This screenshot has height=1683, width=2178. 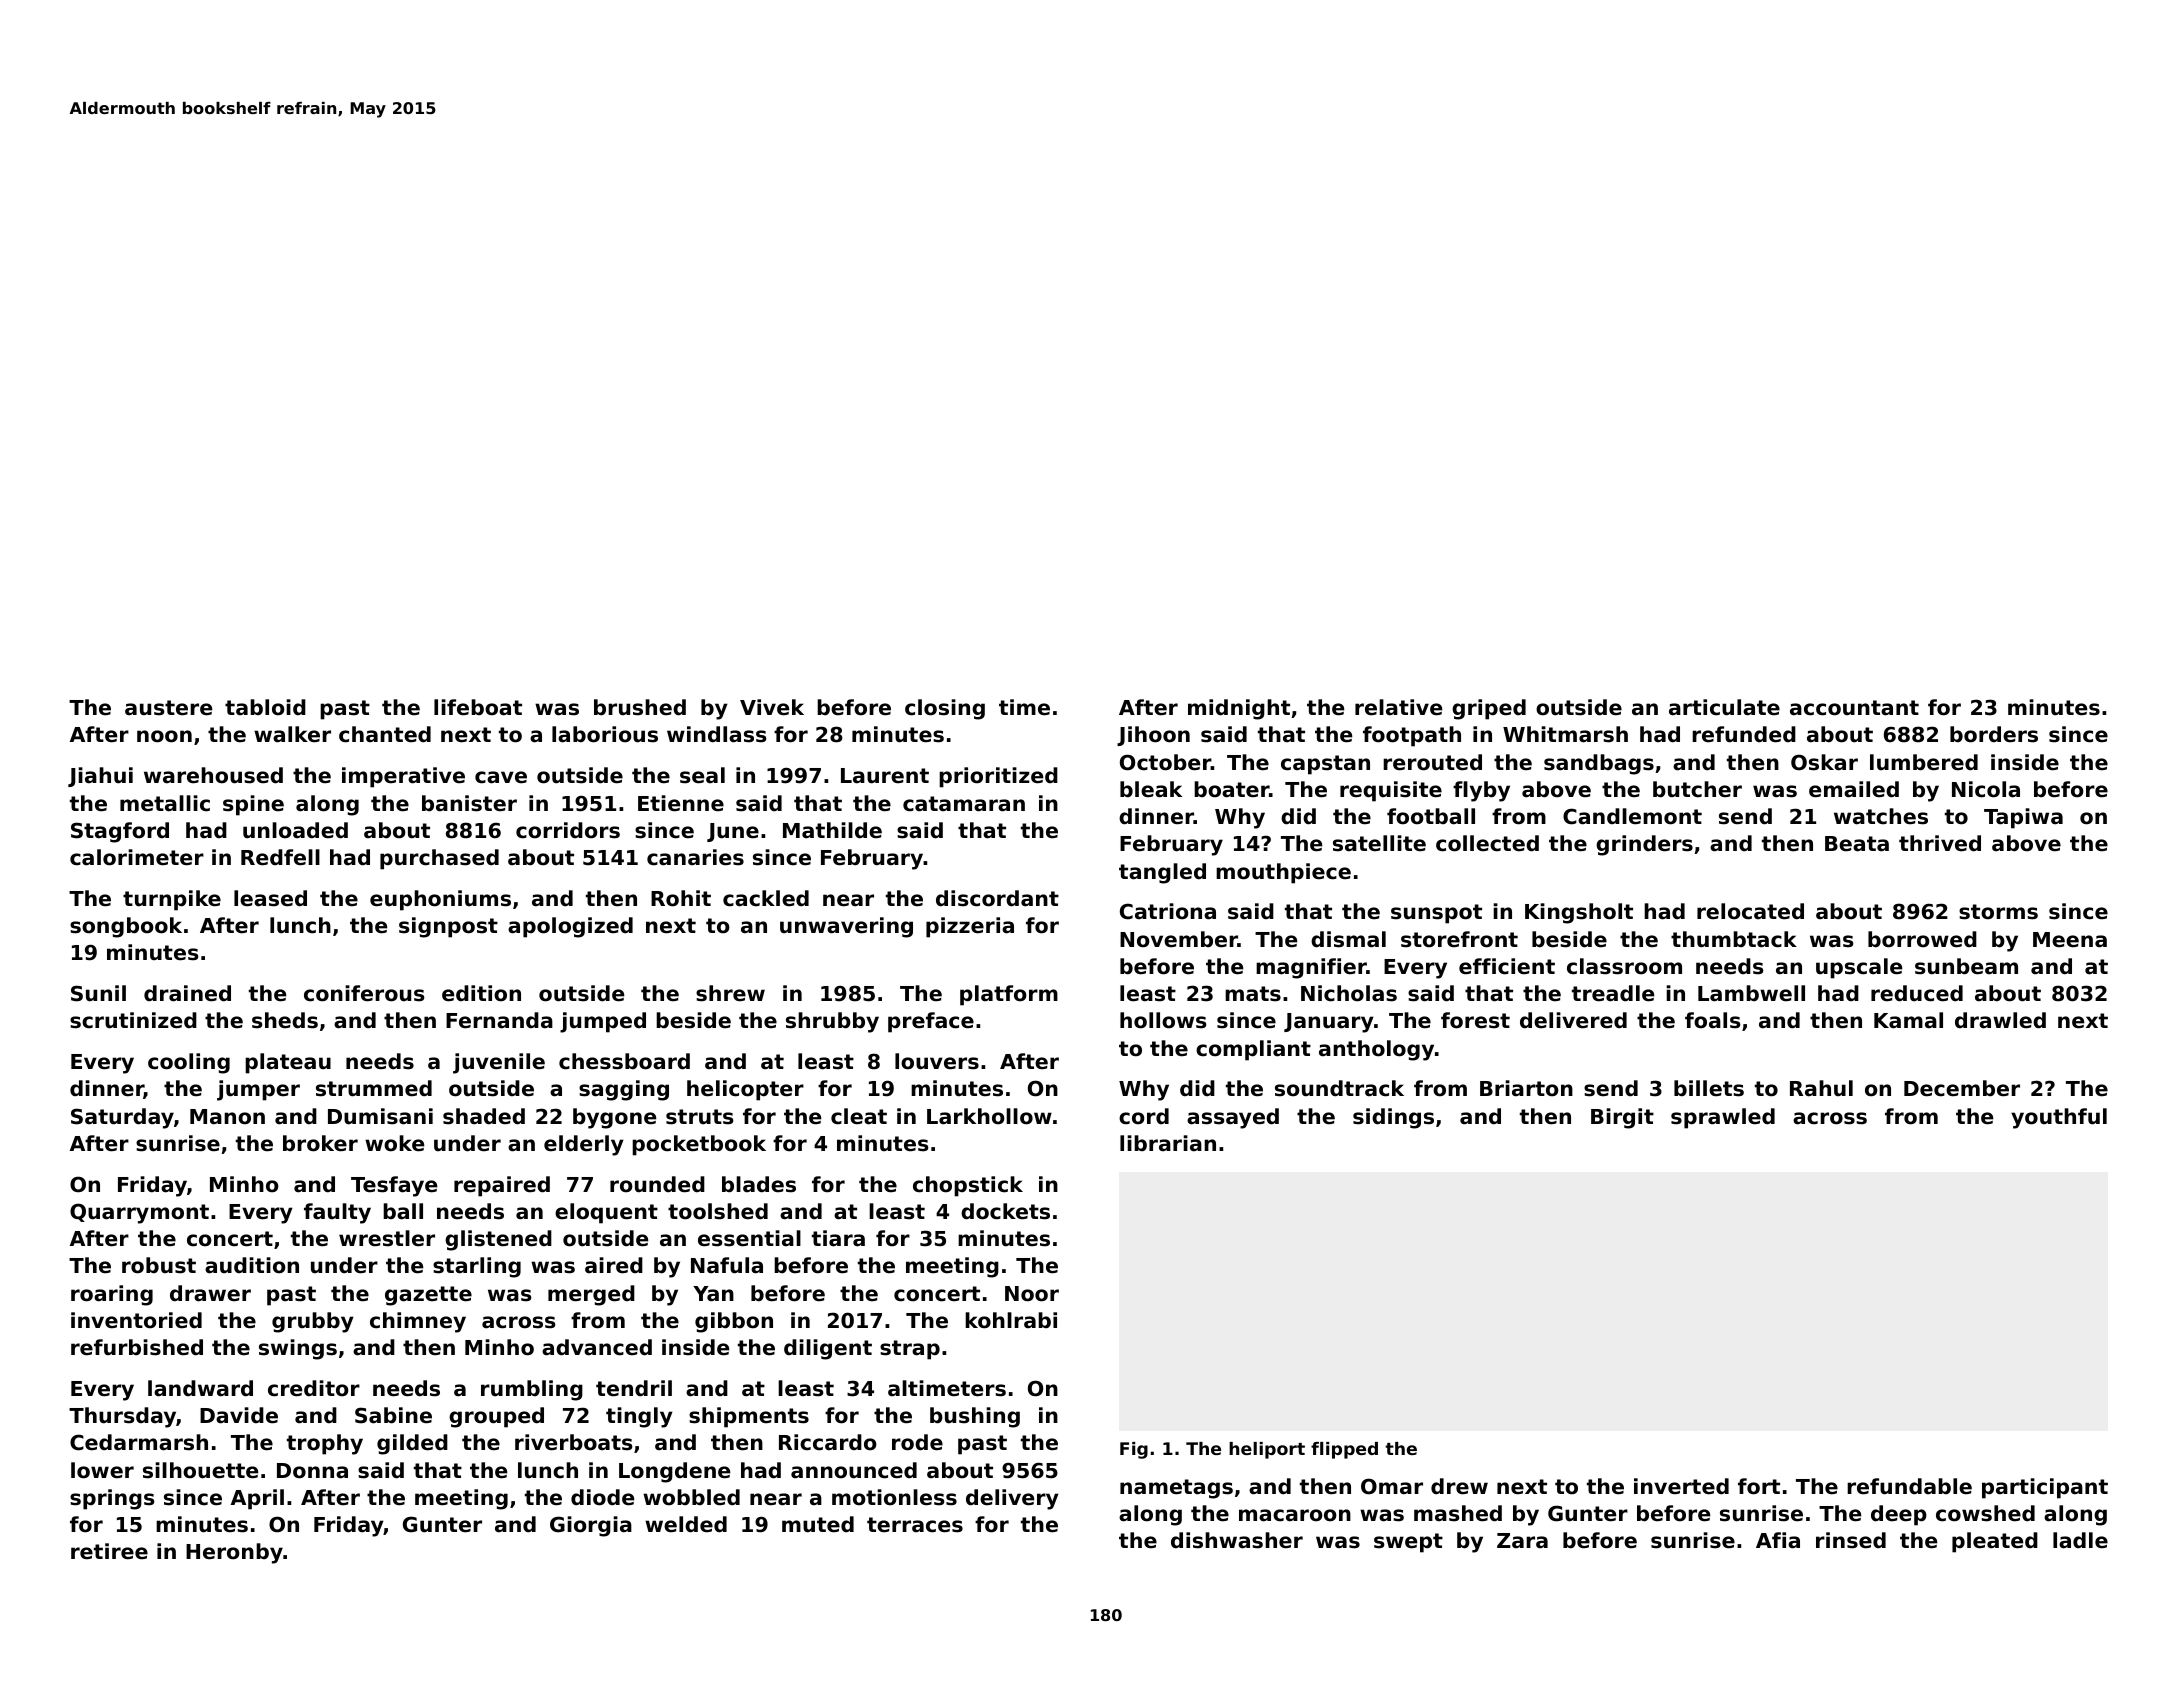 I want to click on bushing, so click(x=975, y=1417).
